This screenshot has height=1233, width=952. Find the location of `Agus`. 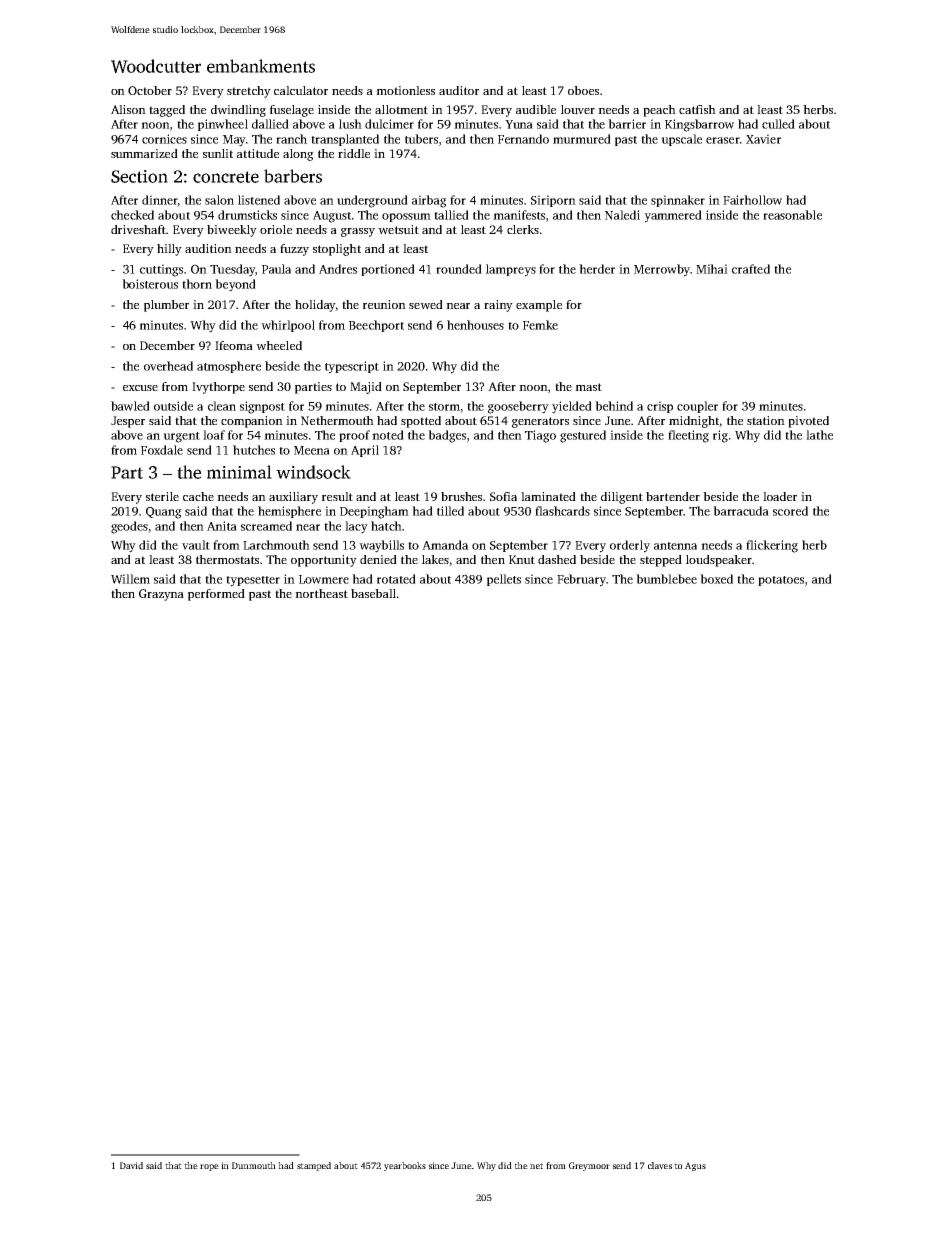

Agus is located at coordinates (695, 1166).
